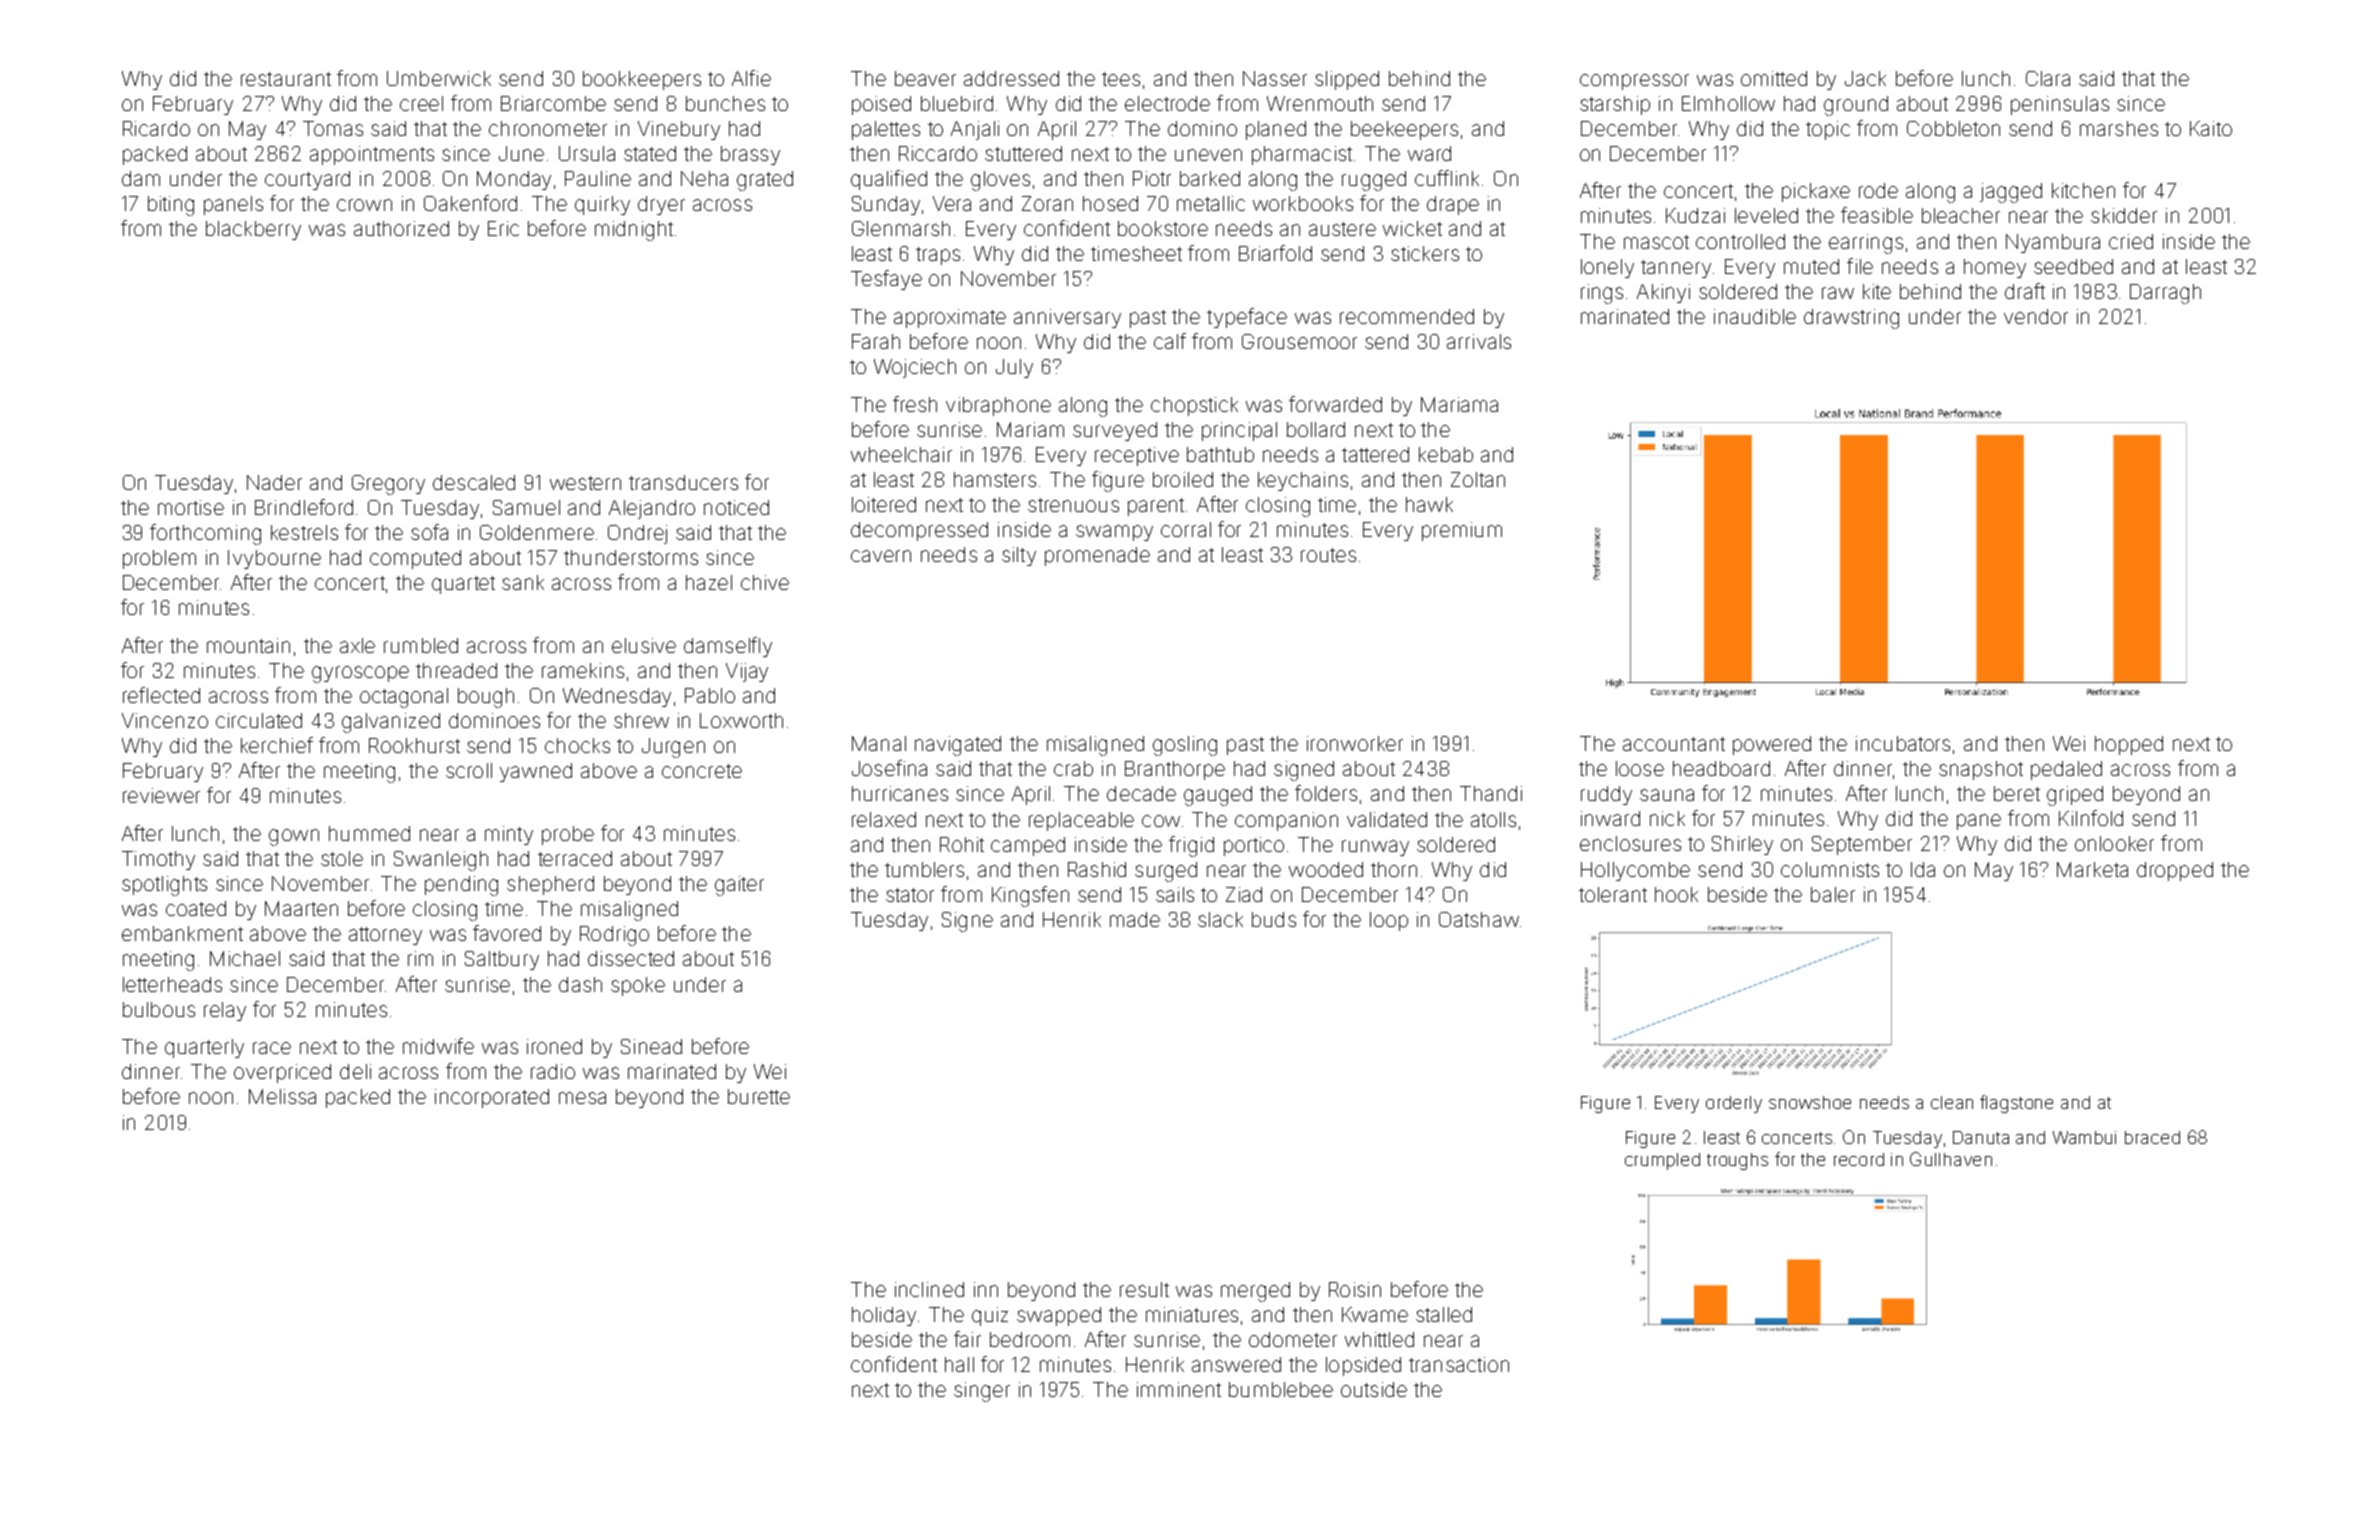  Describe the element at coordinates (1951, 1159) in the image. I see `Gullhaven` at that location.
